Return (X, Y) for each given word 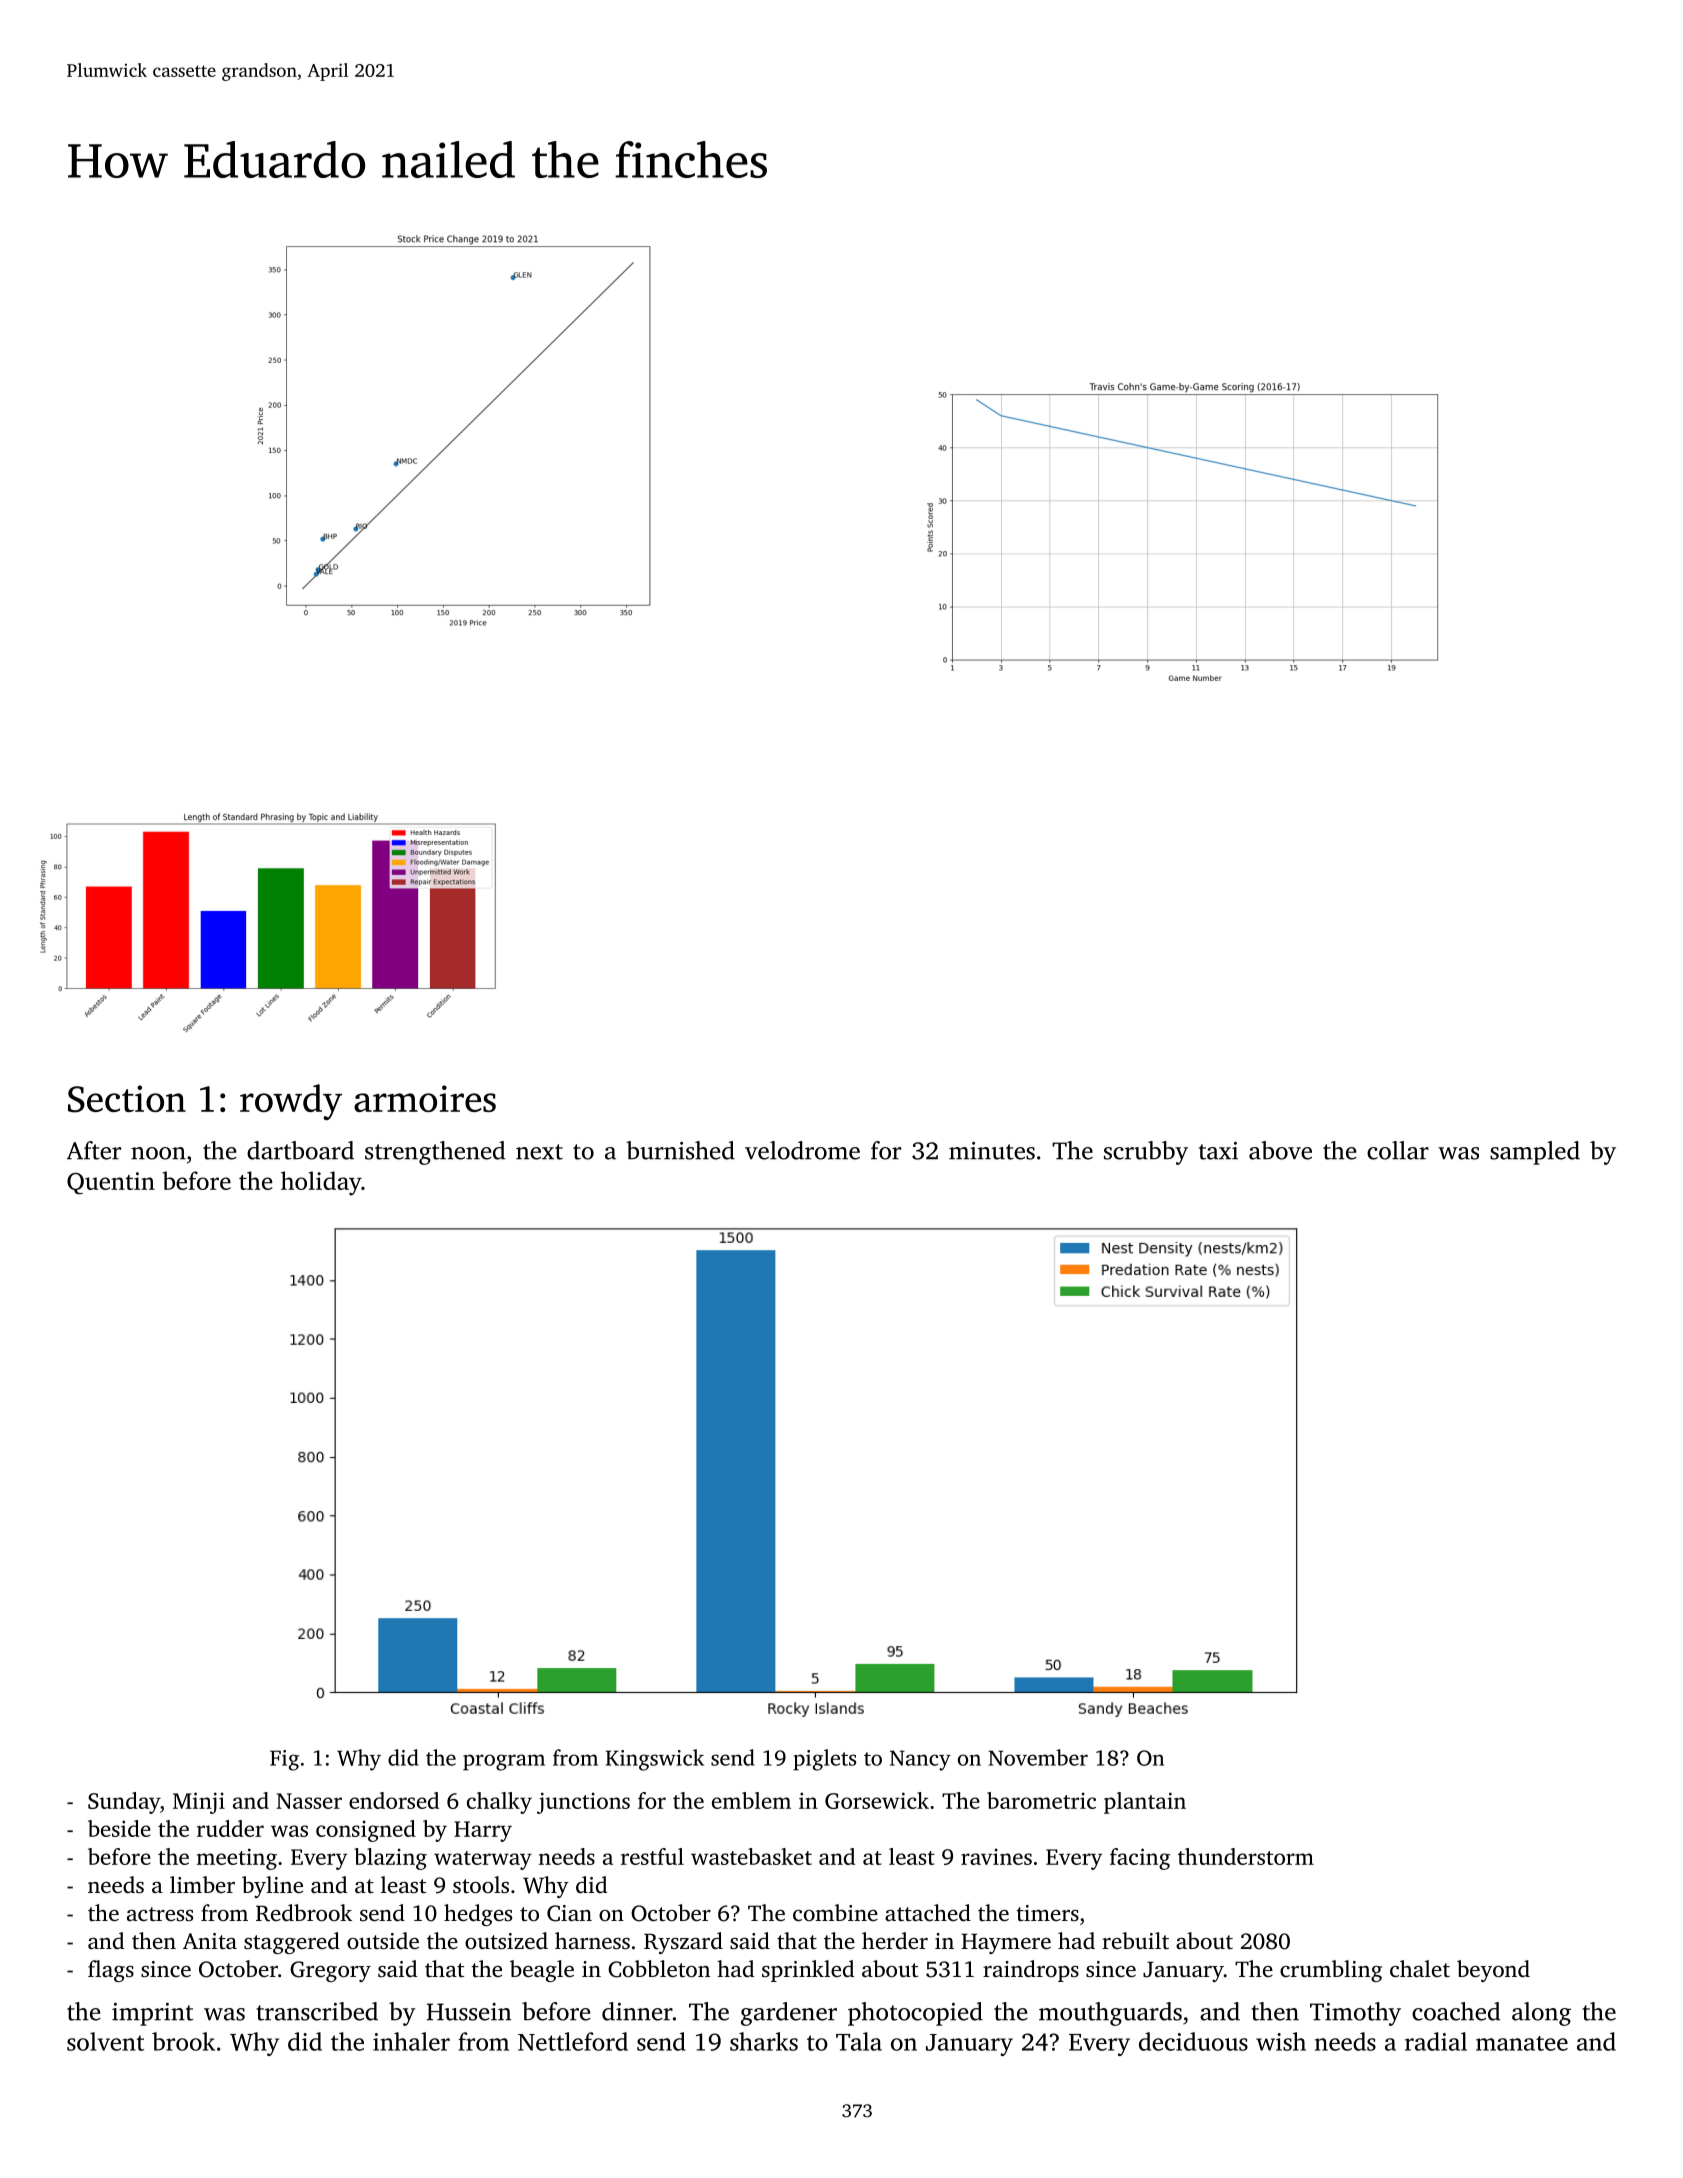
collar (1398, 1150)
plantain (1145, 1803)
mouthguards (1110, 2014)
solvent (105, 2041)
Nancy (920, 1760)
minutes (992, 1151)
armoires (425, 1098)
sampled (1535, 1153)
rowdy (291, 1102)
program (504, 1762)
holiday (321, 1183)
